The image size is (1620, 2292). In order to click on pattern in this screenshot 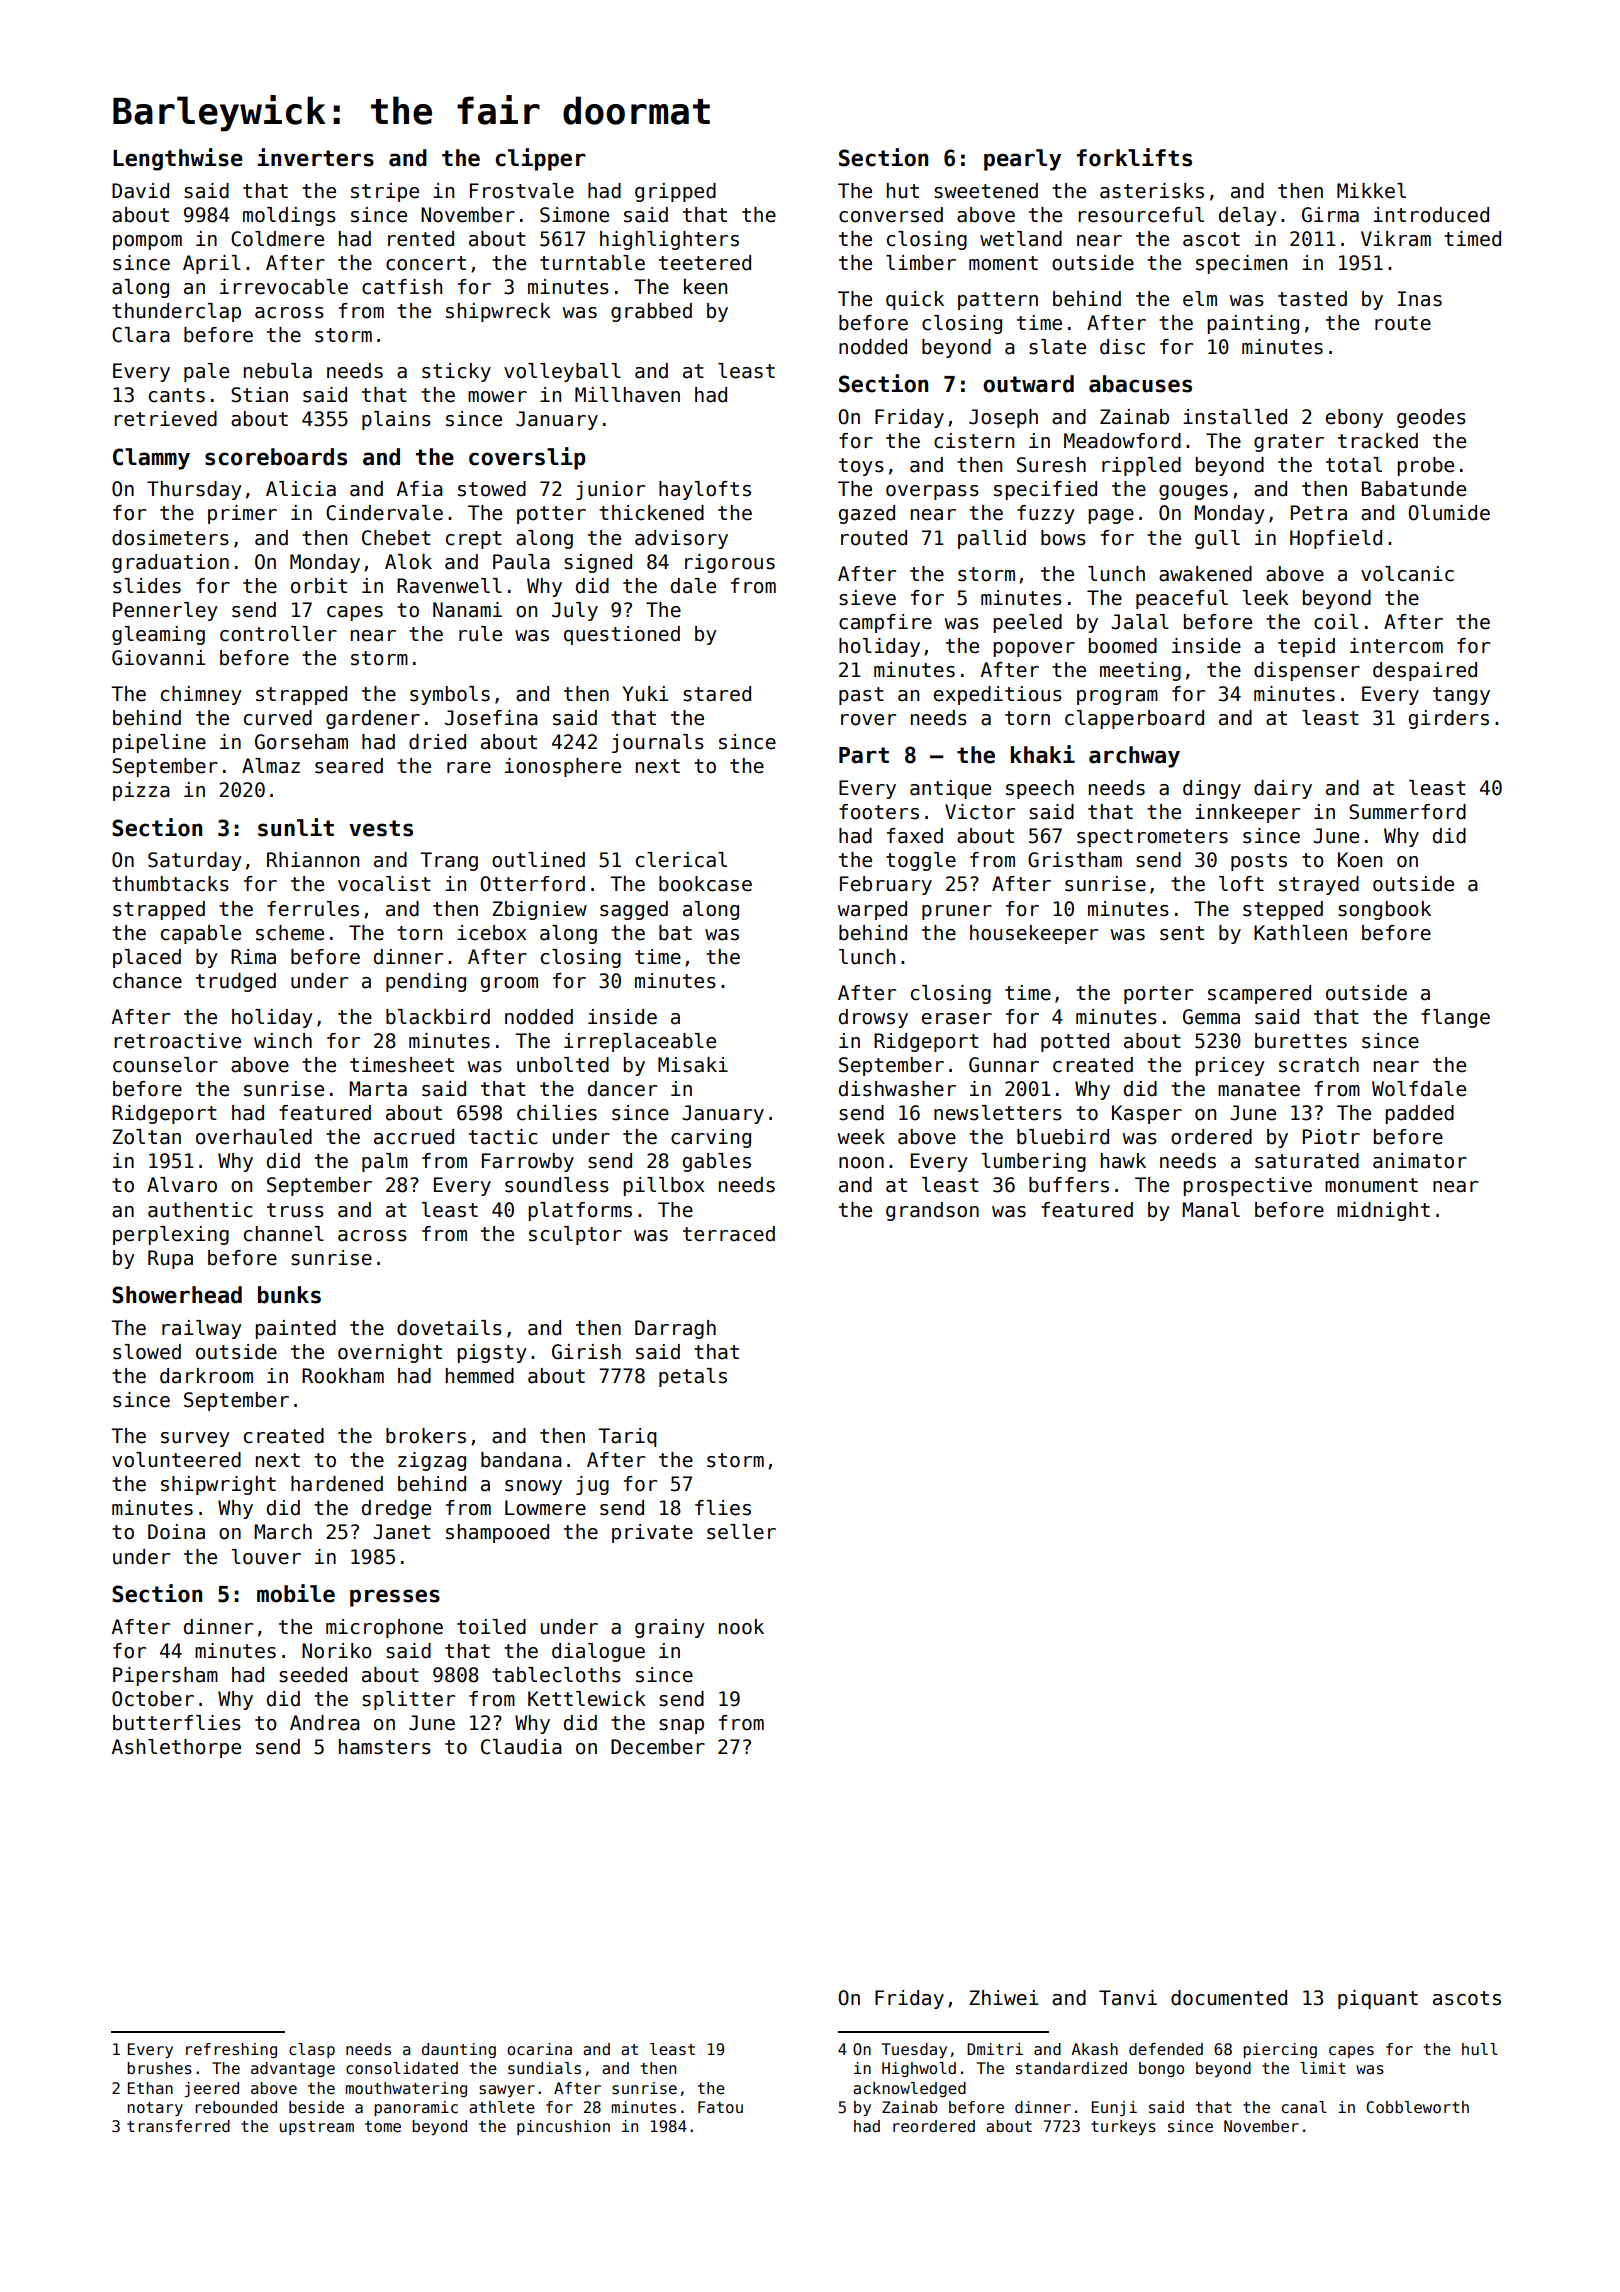, I will do `click(998, 301)`.
